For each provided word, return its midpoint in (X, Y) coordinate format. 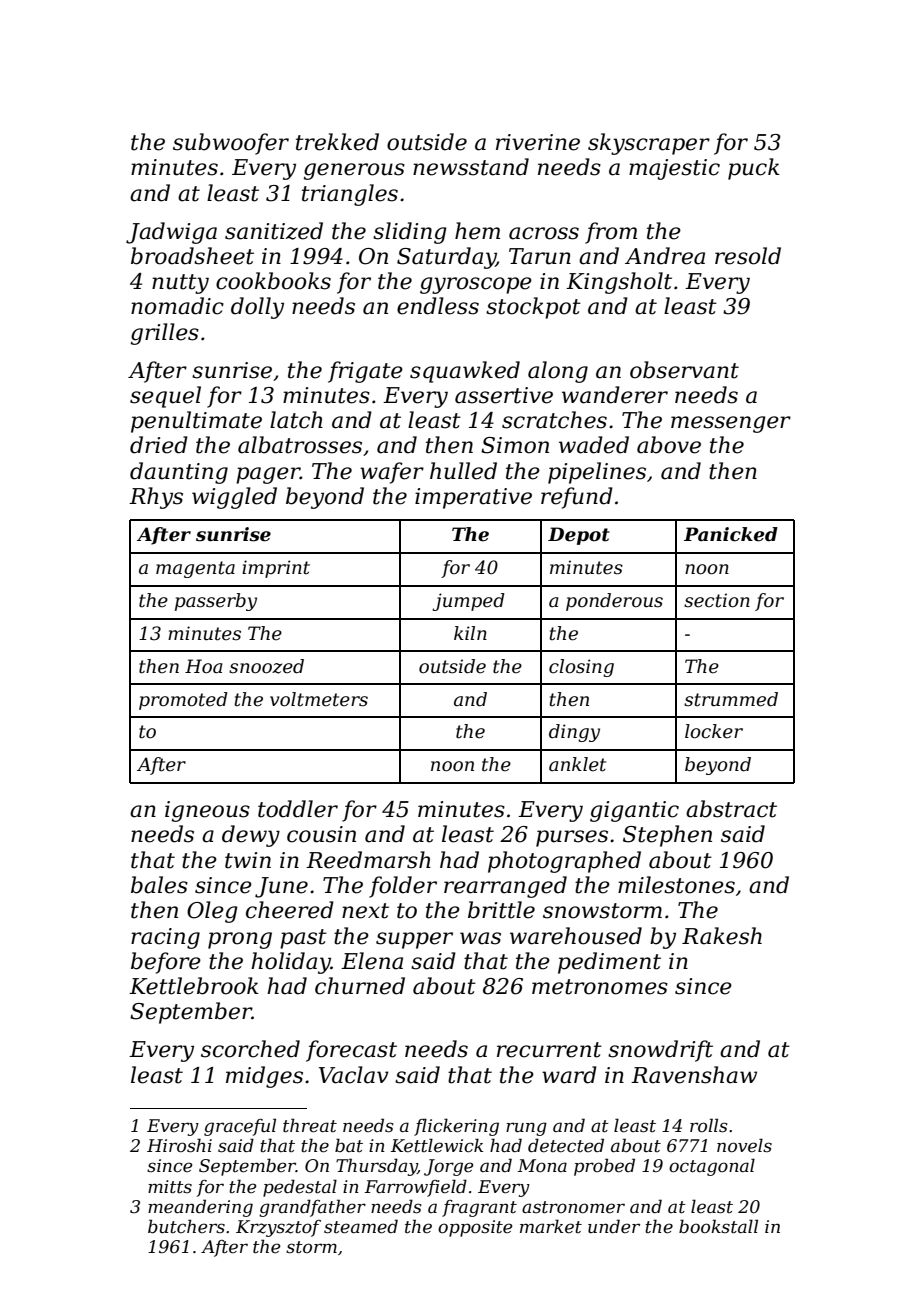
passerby (216, 602)
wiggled (234, 498)
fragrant (479, 1208)
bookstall (718, 1226)
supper (414, 940)
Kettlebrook (194, 986)
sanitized (274, 231)
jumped (468, 602)
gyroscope (476, 285)
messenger (731, 424)
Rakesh (722, 936)
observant (684, 370)
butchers (186, 1226)
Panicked (731, 534)
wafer (392, 473)
